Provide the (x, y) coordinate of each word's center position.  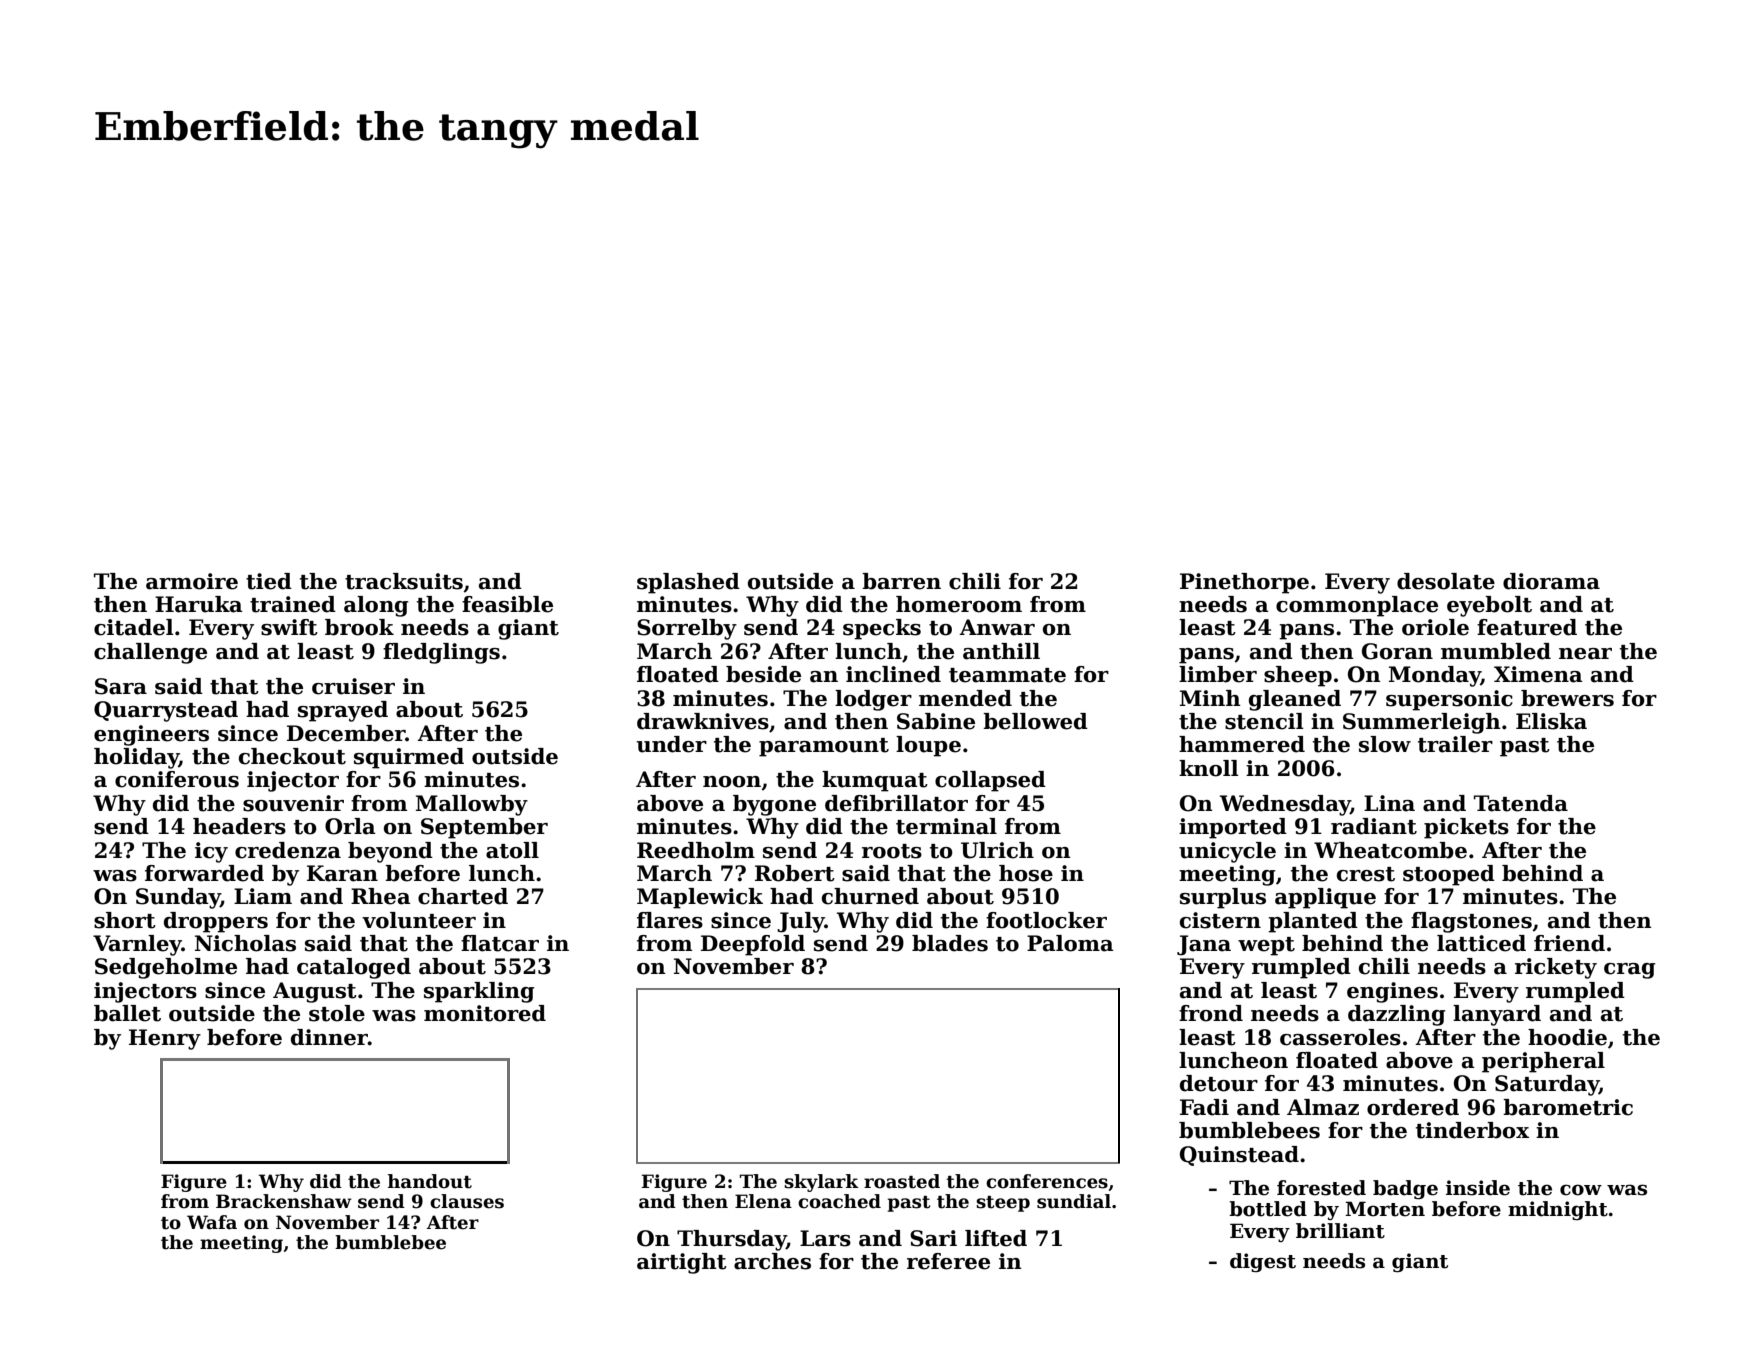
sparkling (479, 992)
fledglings (441, 653)
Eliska (1551, 721)
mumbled (1496, 651)
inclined (893, 674)
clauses (467, 1201)
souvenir (293, 803)
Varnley (137, 945)
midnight (1558, 1210)
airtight (682, 1263)
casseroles (1340, 1037)
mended (965, 698)
